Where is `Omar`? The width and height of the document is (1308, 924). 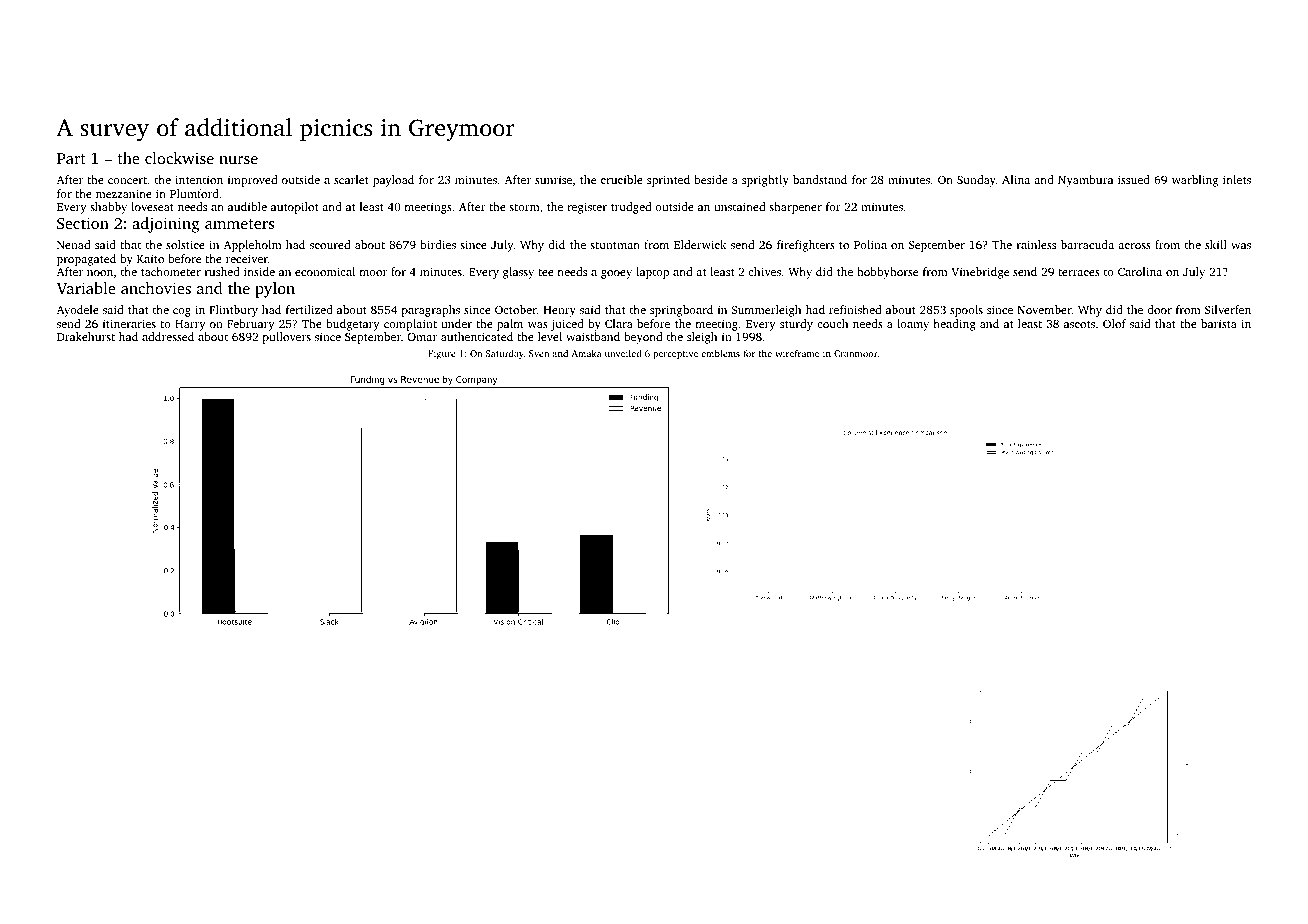
Omar is located at coordinates (422, 337).
